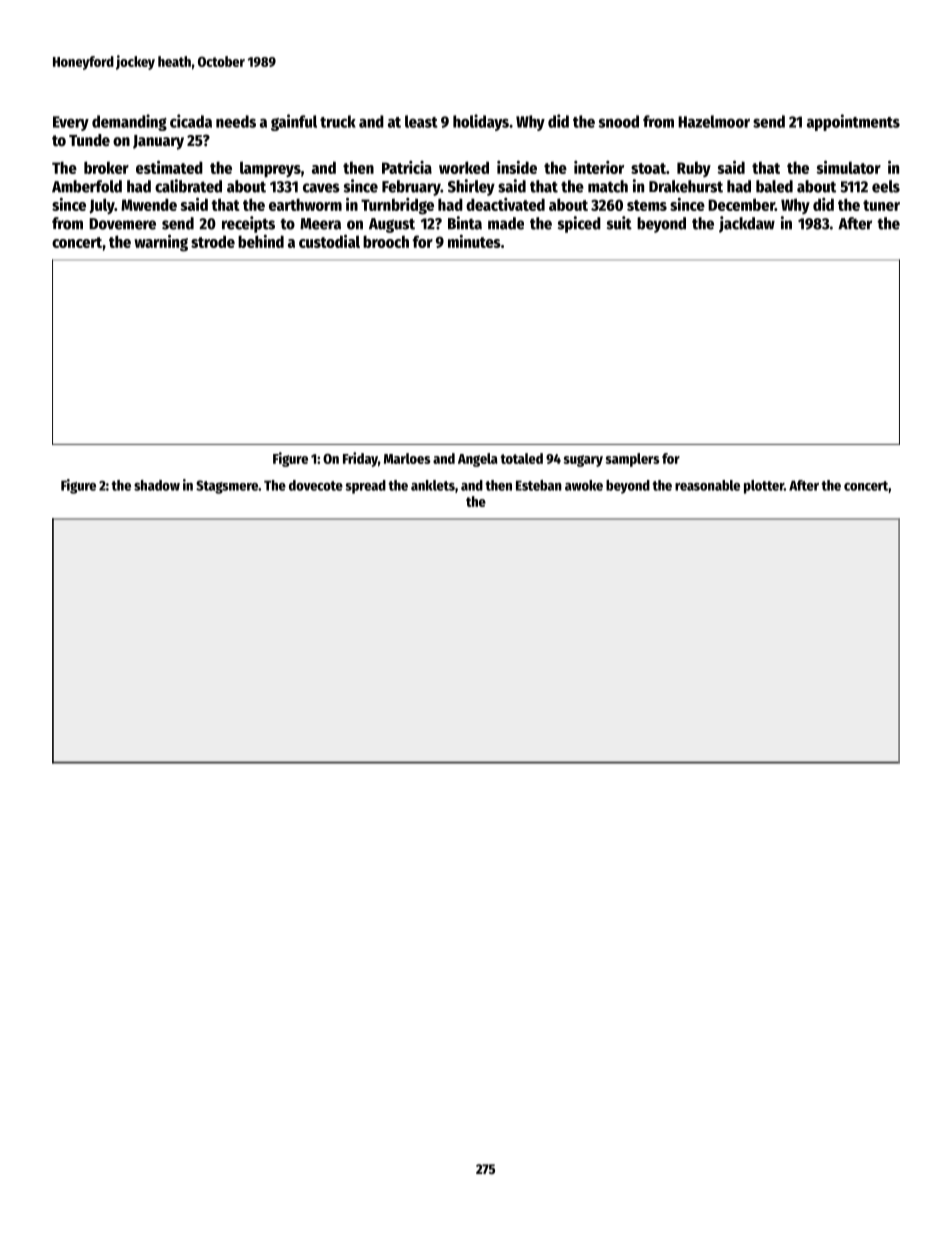 The image size is (952, 1233). I want to click on receipts, so click(248, 224).
